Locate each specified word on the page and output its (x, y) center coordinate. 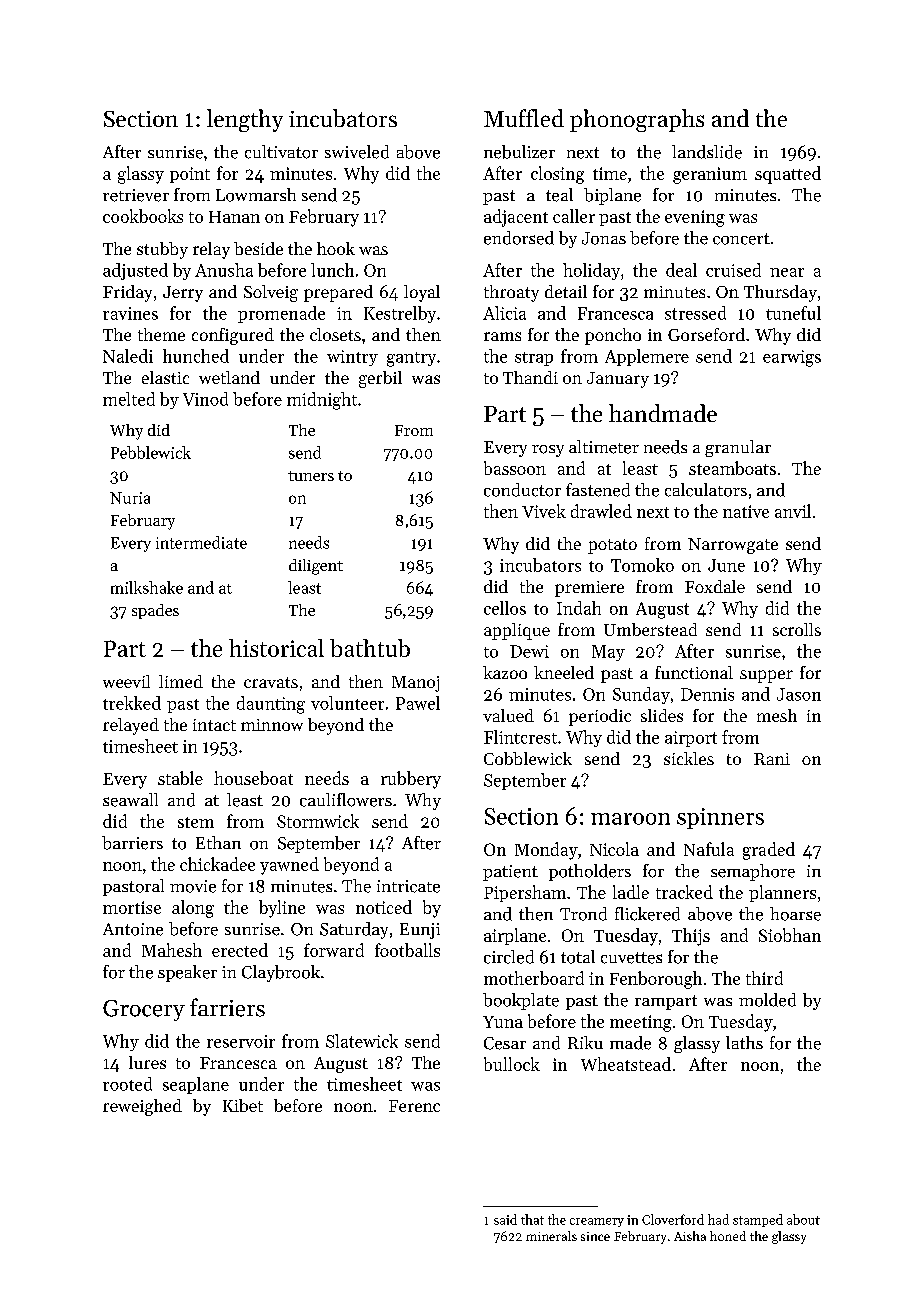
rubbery (411, 780)
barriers (132, 843)
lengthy (245, 120)
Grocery (144, 1010)
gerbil (380, 379)
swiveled (357, 152)
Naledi (128, 356)
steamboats (732, 468)
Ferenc (414, 1106)
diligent (316, 567)
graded (769, 851)
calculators (706, 490)
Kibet (243, 1105)
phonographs (637, 120)
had (718, 1219)
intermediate (201, 542)
